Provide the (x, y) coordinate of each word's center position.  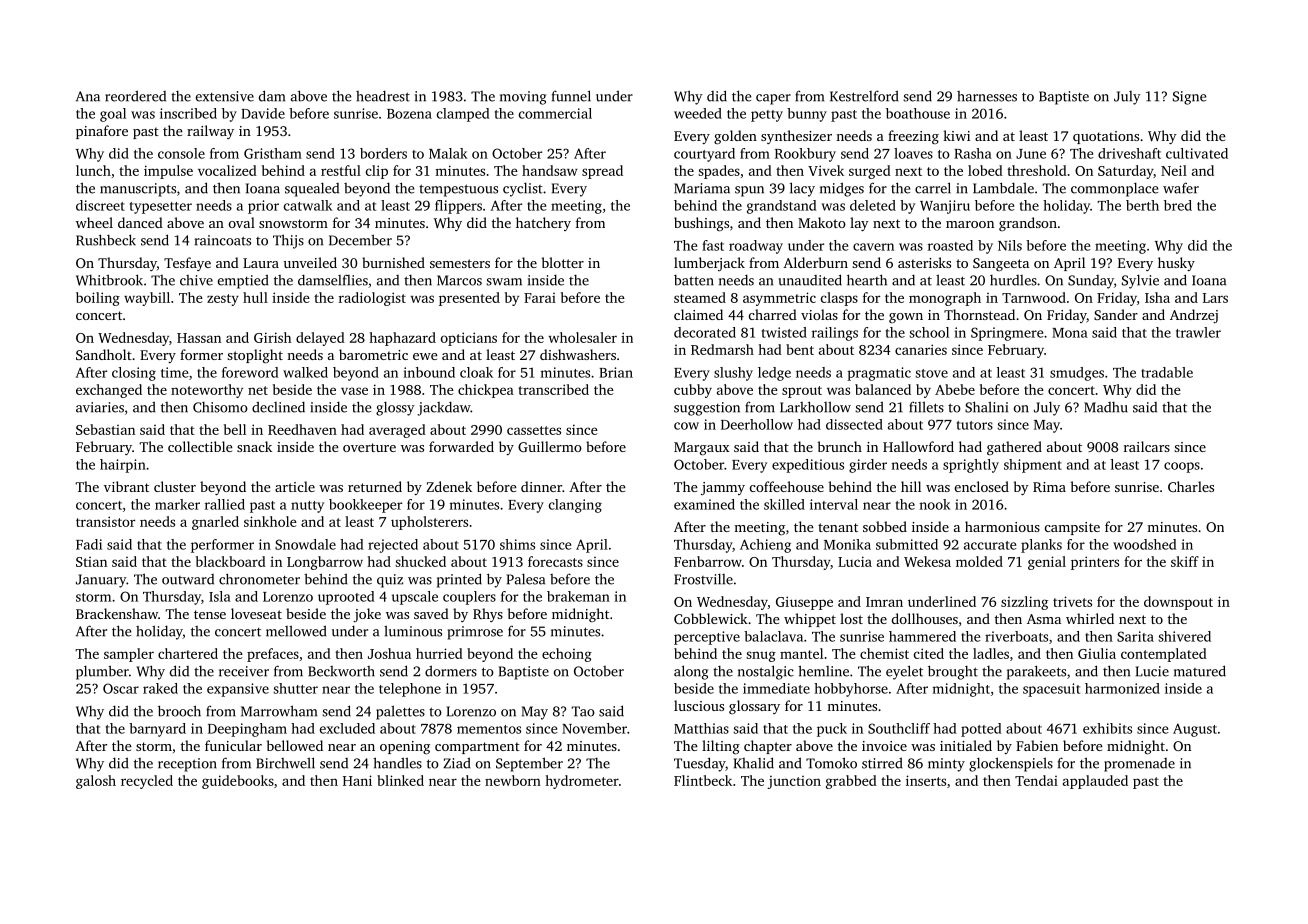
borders (383, 153)
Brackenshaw (117, 613)
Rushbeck (106, 240)
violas (819, 314)
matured (1200, 671)
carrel (933, 188)
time (175, 372)
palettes (400, 712)
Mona (1070, 333)
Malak (448, 153)
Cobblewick (711, 618)
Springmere (1007, 334)
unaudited (810, 280)
